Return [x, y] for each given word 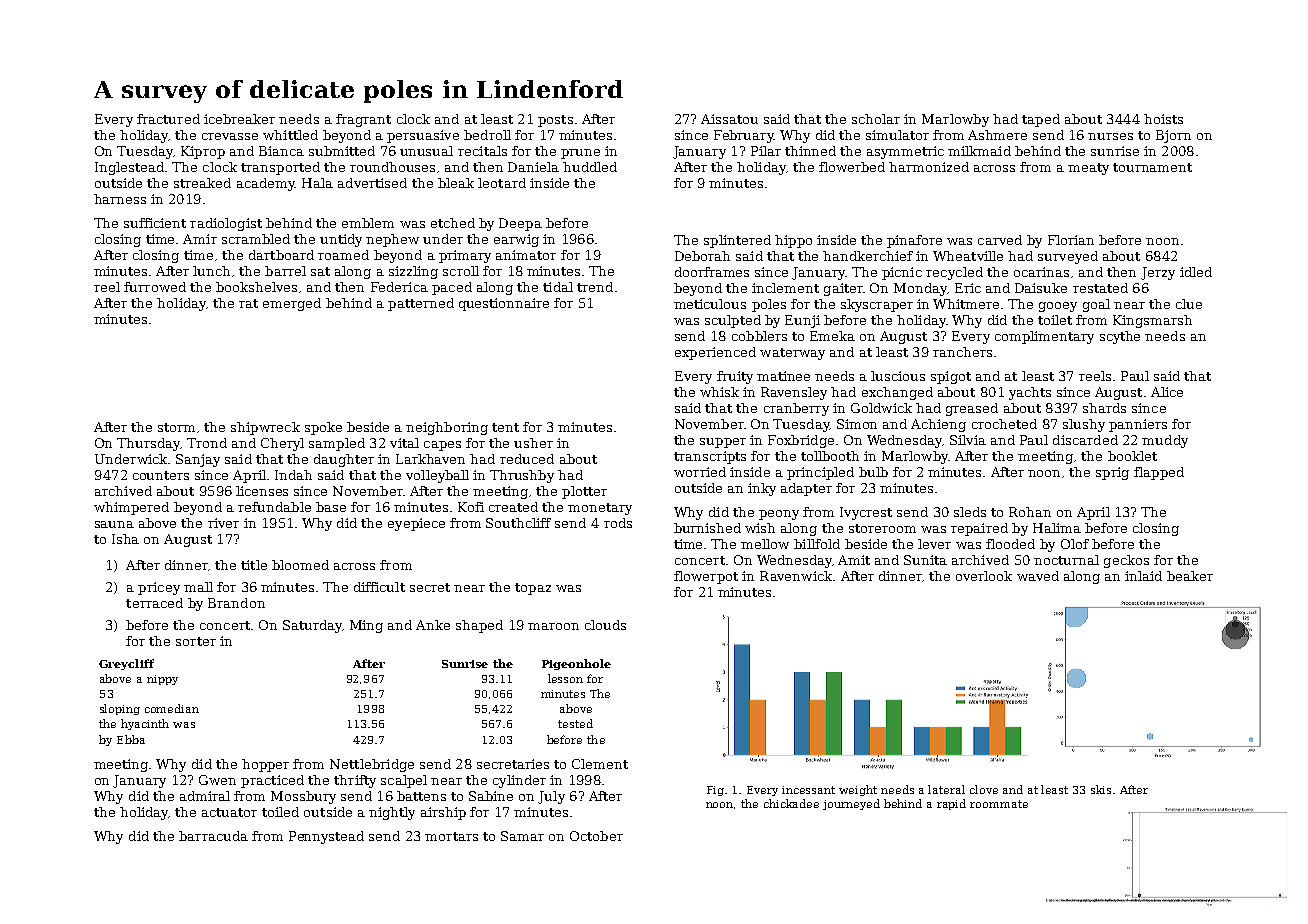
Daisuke [1041, 288]
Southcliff [518, 523]
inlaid [1143, 576]
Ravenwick [796, 576]
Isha [125, 539]
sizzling [413, 272]
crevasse [230, 136]
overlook [984, 576]
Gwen [217, 780]
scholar [876, 119]
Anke [433, 625]
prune [580, 154]
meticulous [710, 304]
